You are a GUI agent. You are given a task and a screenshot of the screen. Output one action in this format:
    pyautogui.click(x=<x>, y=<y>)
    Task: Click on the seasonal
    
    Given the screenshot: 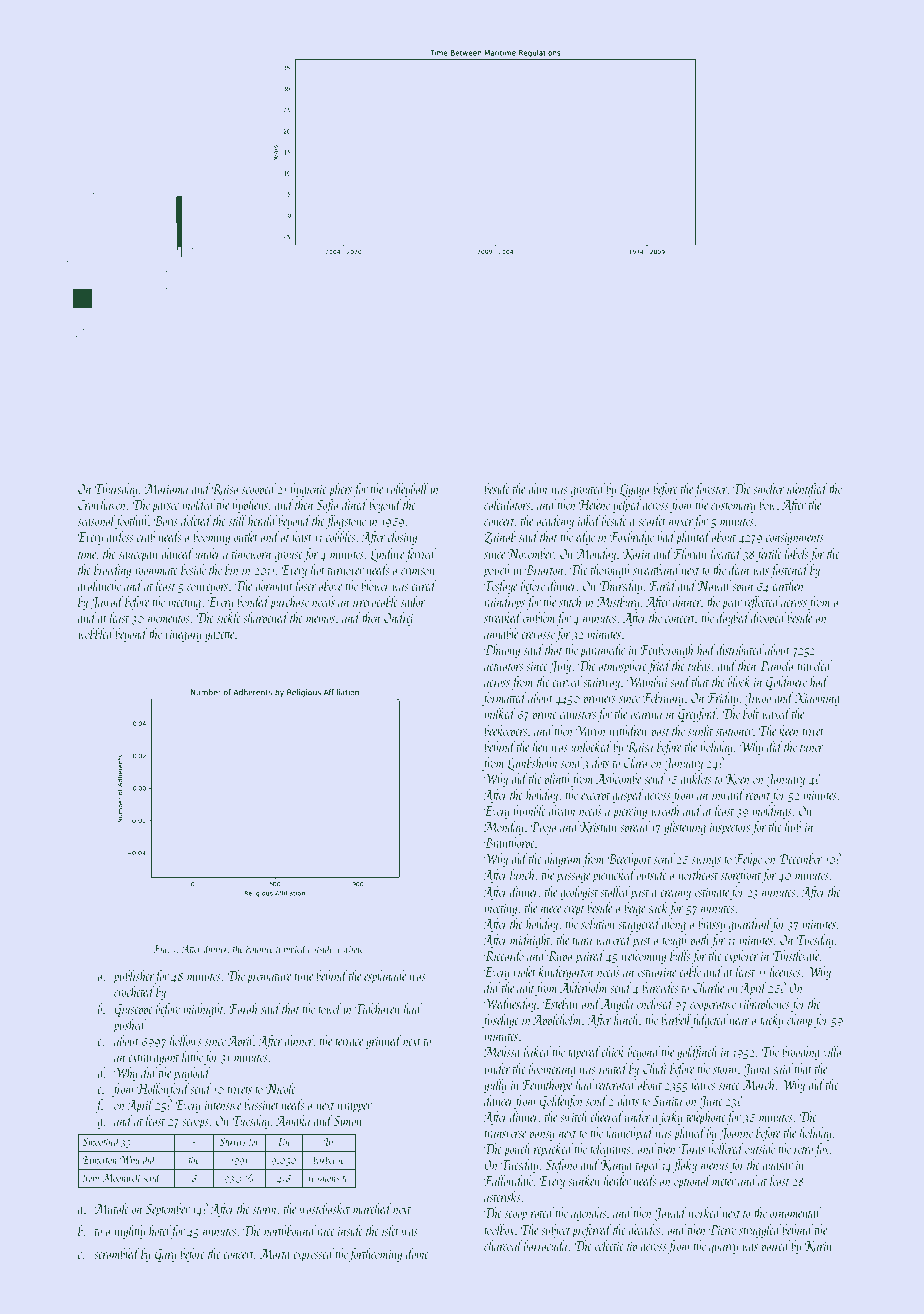 What is the action you would take?
    pyautogui.click(x=97, y=522)
